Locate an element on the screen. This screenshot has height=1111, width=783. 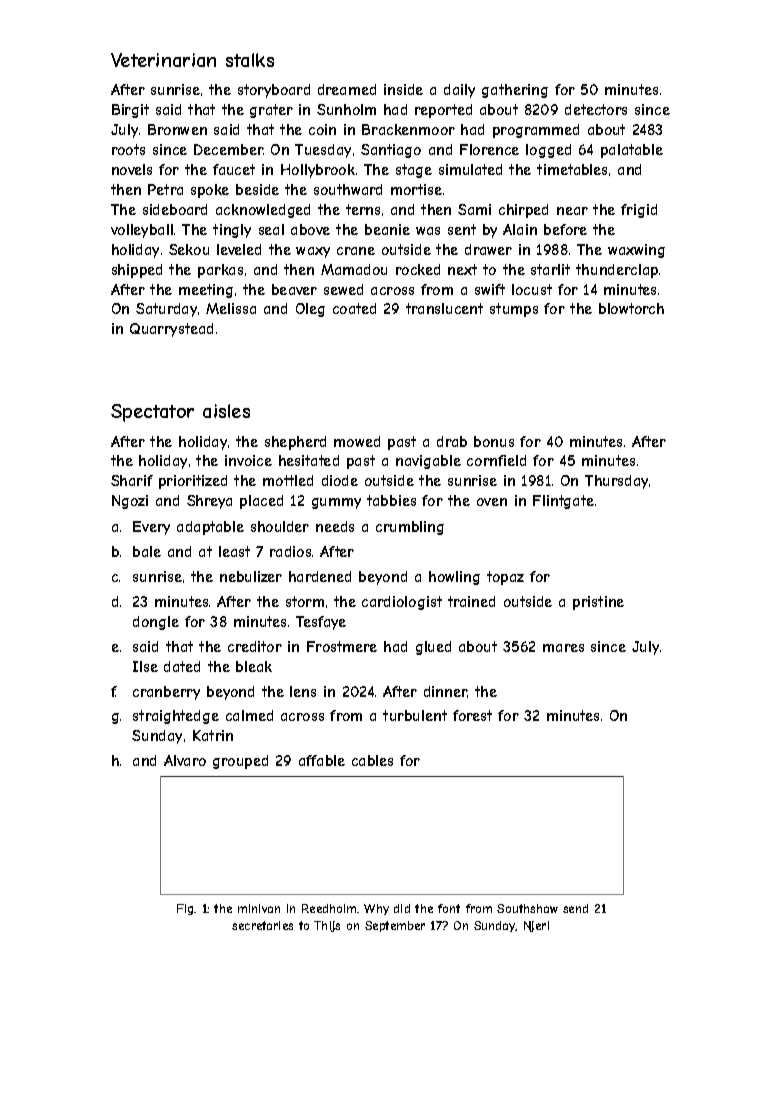
frigid is located at coordinates (639, 211).
